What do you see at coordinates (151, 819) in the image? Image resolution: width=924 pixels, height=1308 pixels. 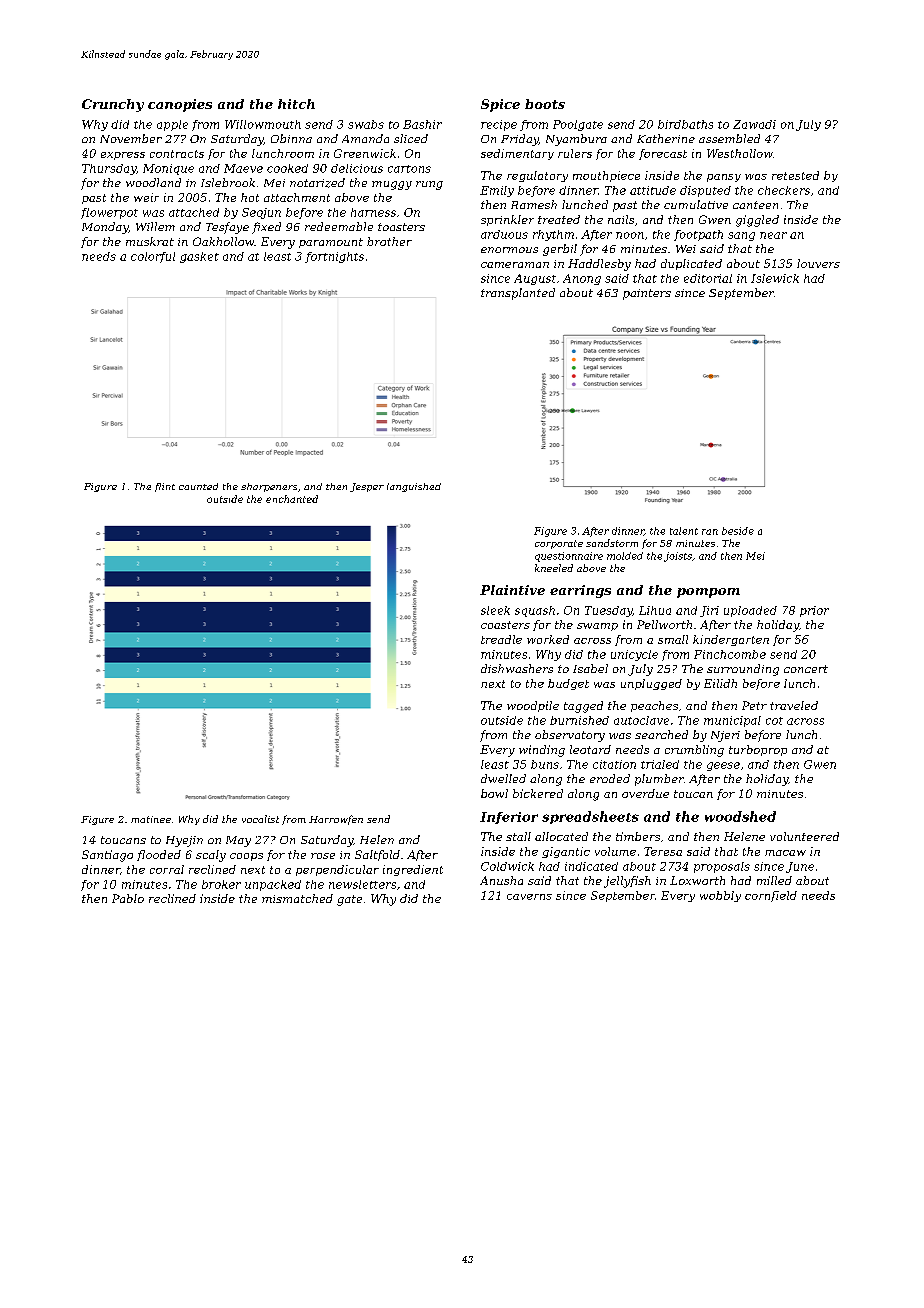 I see `matinee` at bounding box center [151, 819].
